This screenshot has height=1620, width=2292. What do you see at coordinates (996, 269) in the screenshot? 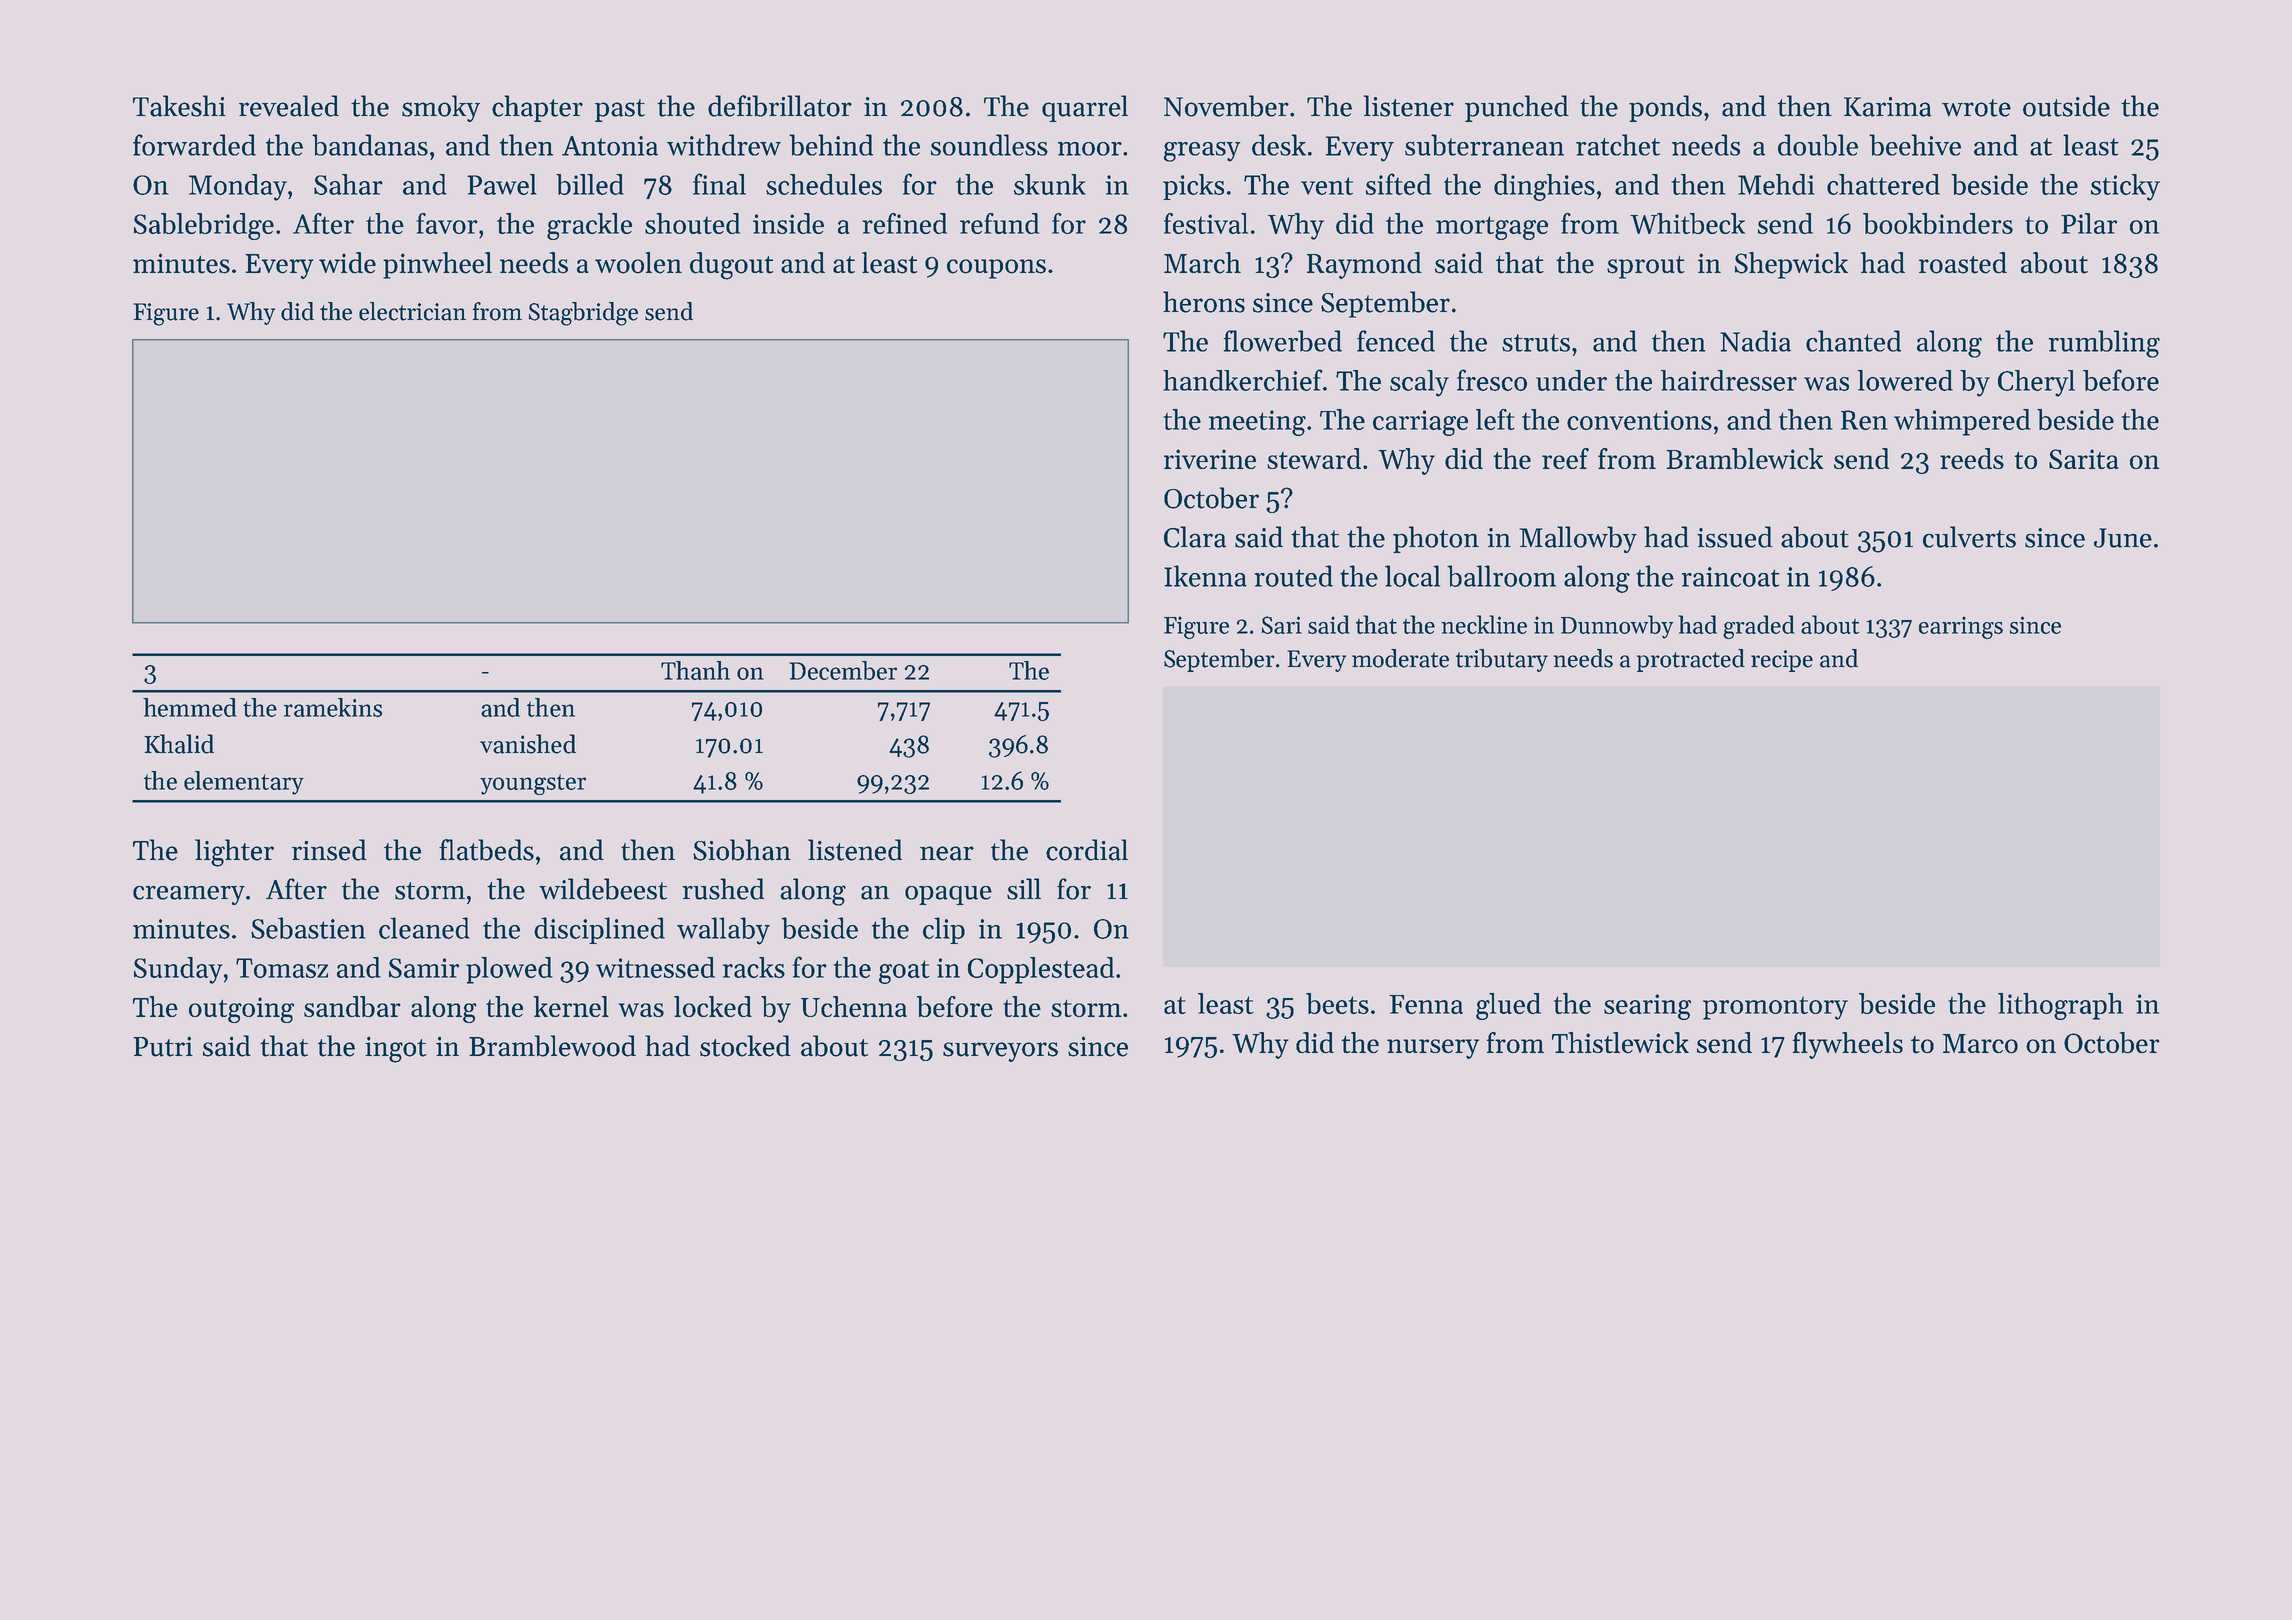
I see `coupons` at bounding box center [996, 269].
